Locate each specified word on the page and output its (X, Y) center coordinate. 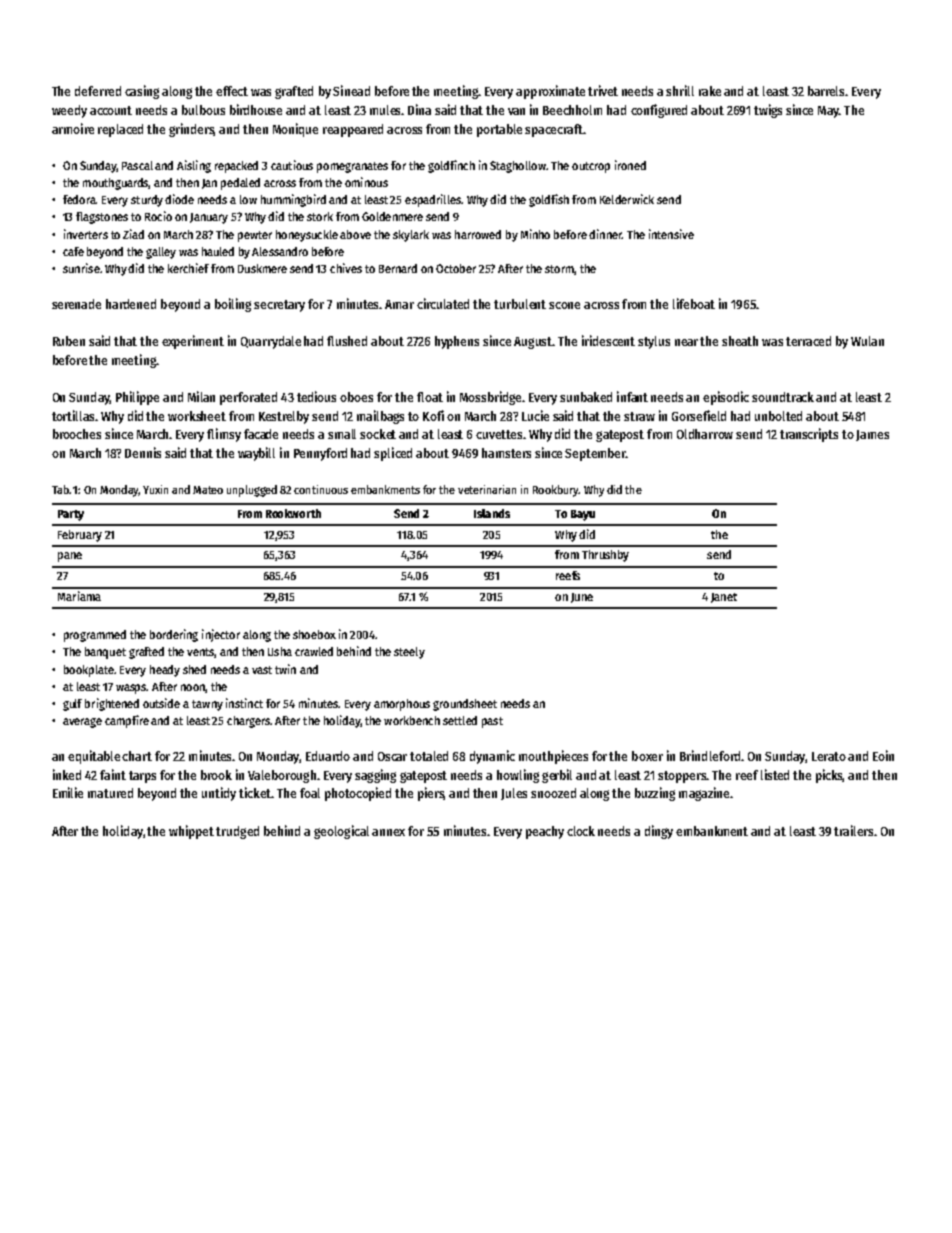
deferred (98, 91)
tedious (316, 396)
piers (431, 794)
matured (110, 793)
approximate (550, 92)
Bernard (398, 268)
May (828, 112)
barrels (826, 91)
